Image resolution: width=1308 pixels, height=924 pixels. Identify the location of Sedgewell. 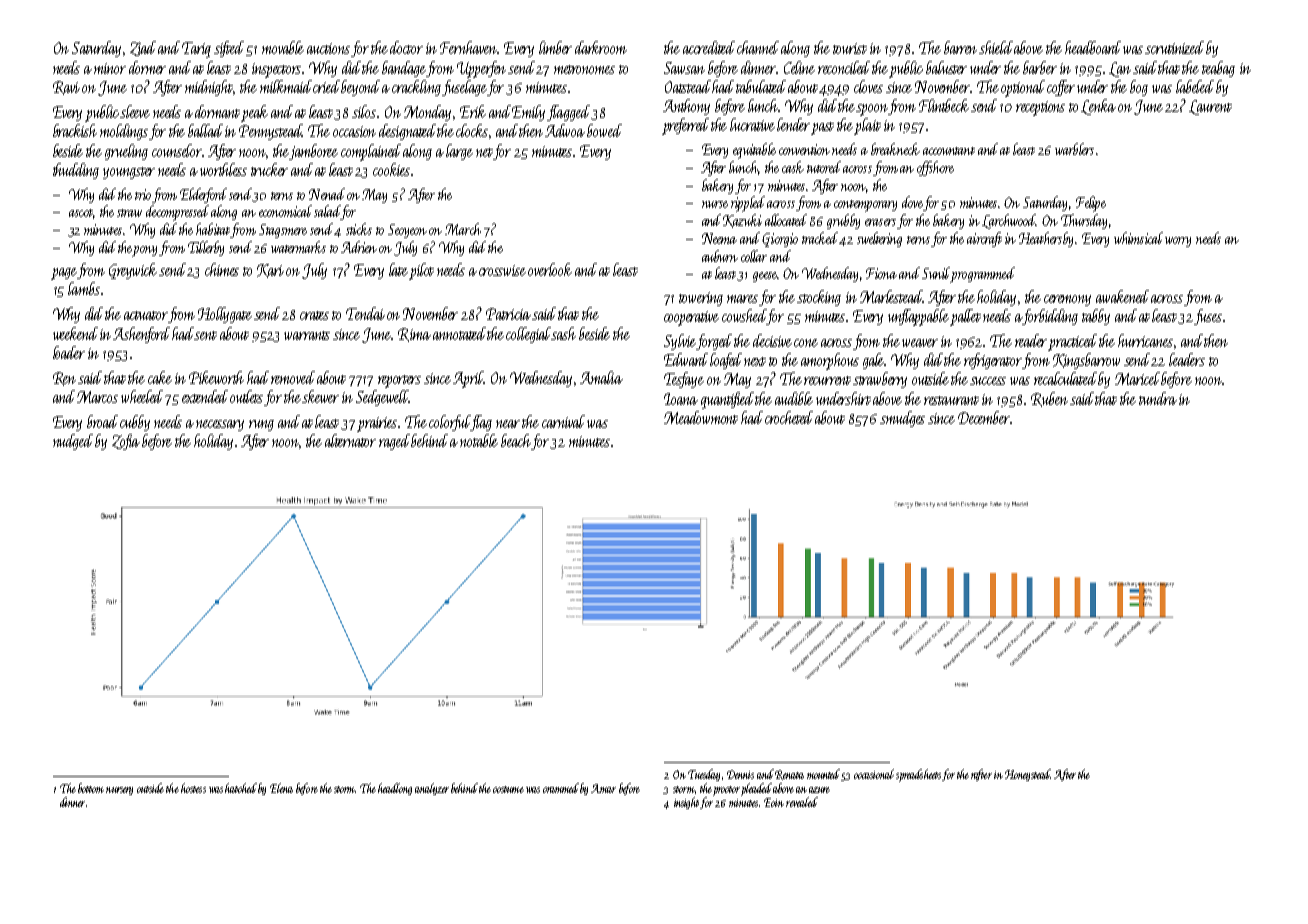
(382, 398).
